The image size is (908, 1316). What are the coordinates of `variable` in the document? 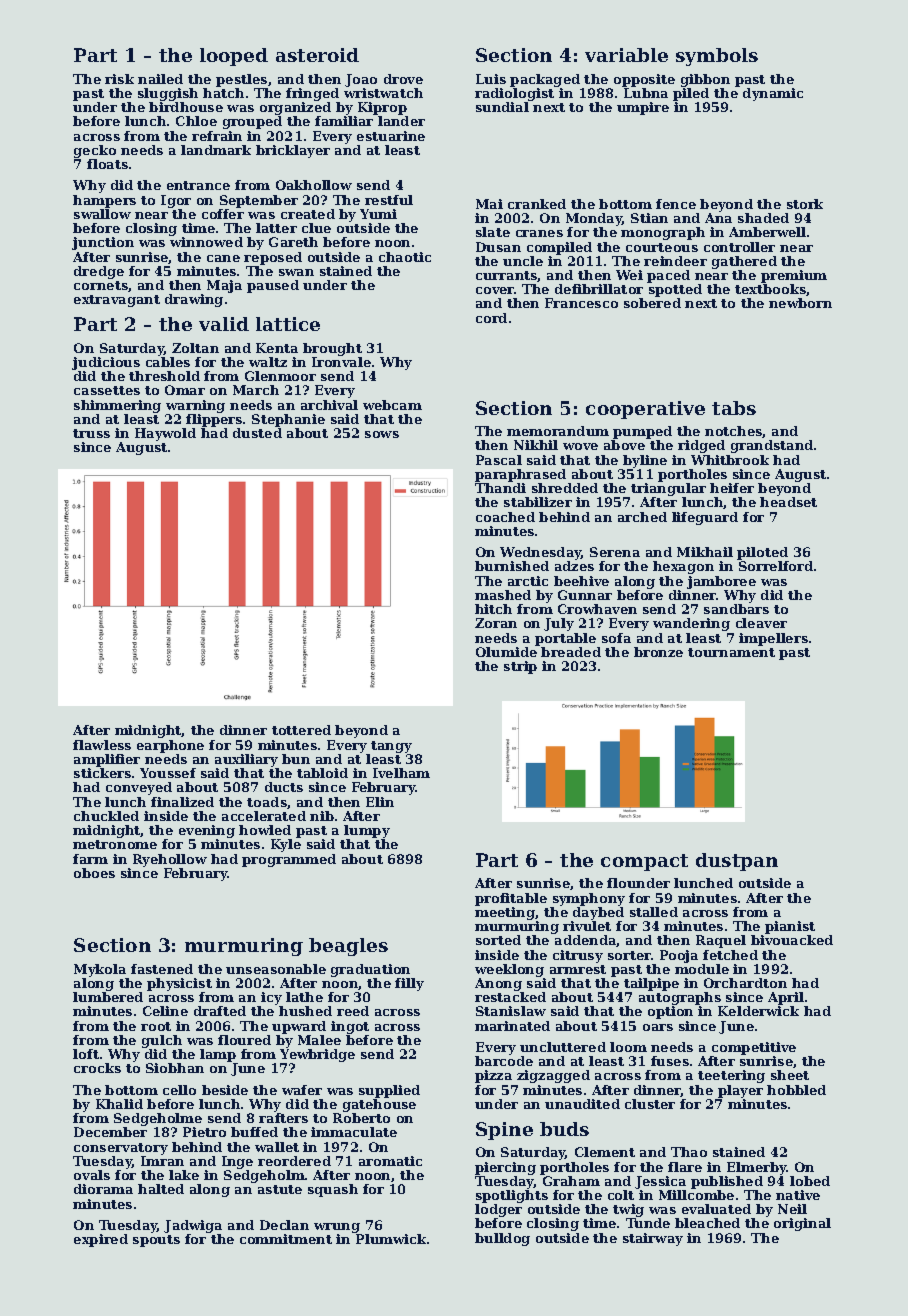 It's located at (626, 55).
